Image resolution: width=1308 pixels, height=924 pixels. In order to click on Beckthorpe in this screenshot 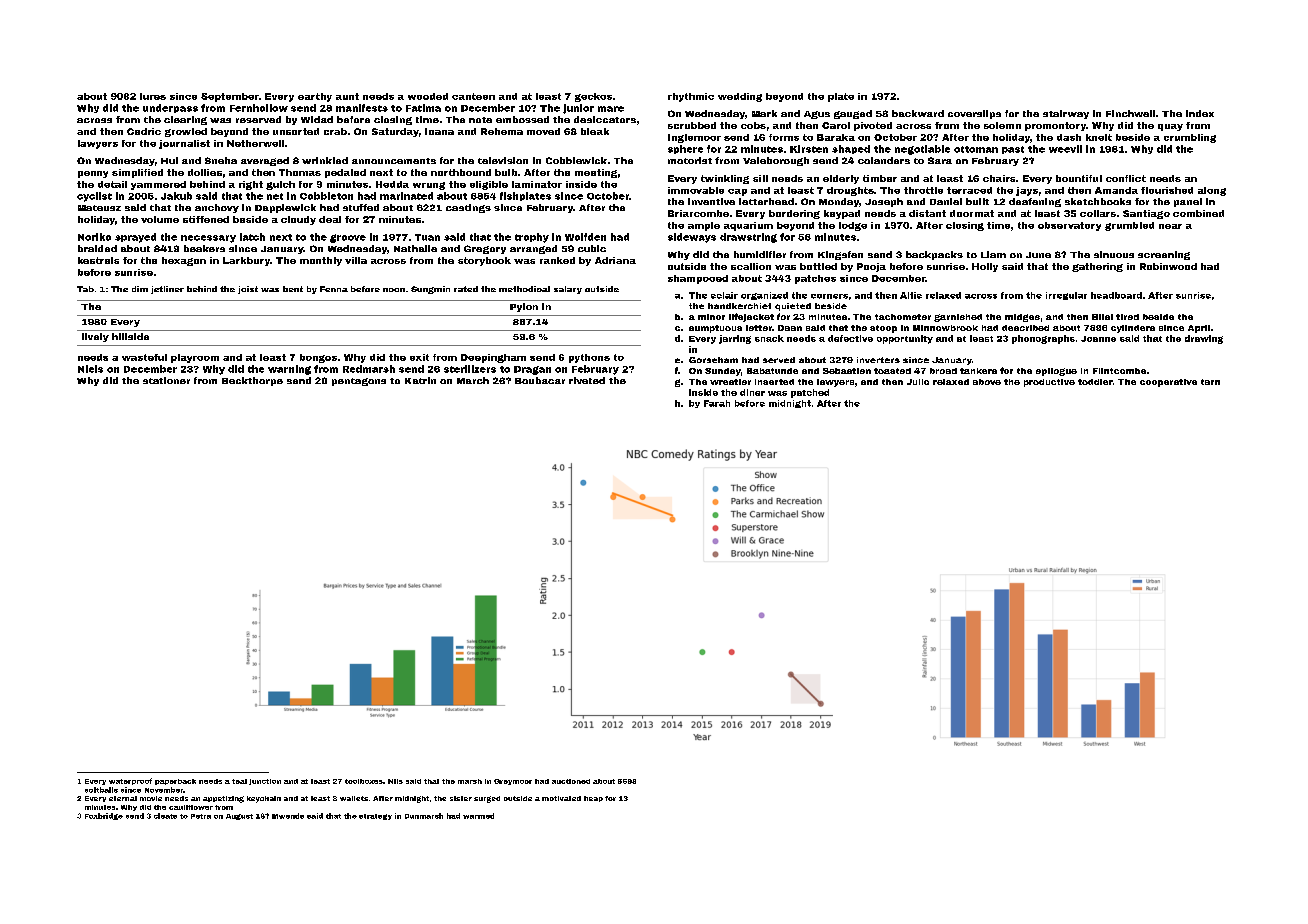, I will do `click(252, 381)`.
